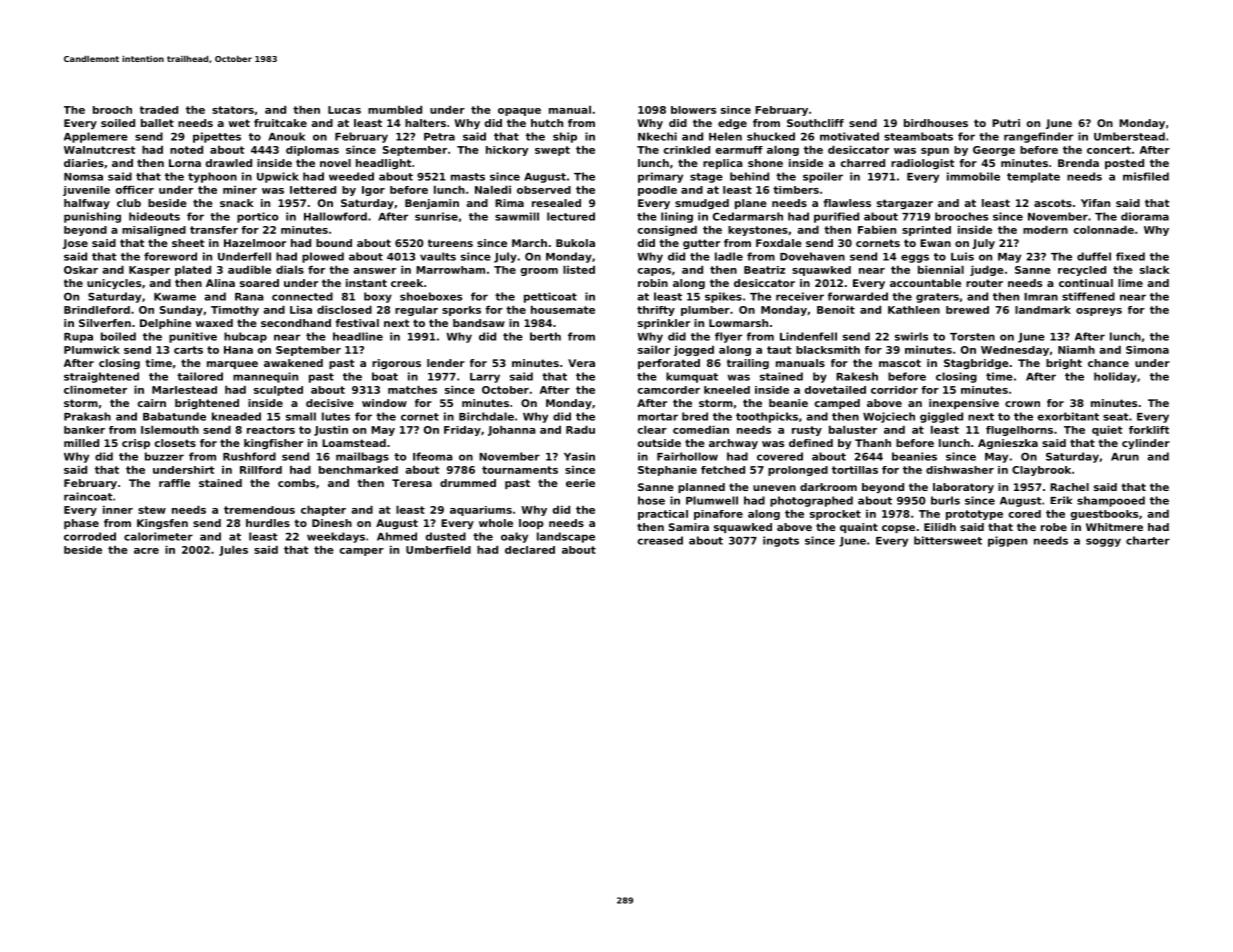 This page has width=1233, height=952. What do you see at coordinates (118, 123) in the page?
I see `soiled` at bounding box center [118, 123].
